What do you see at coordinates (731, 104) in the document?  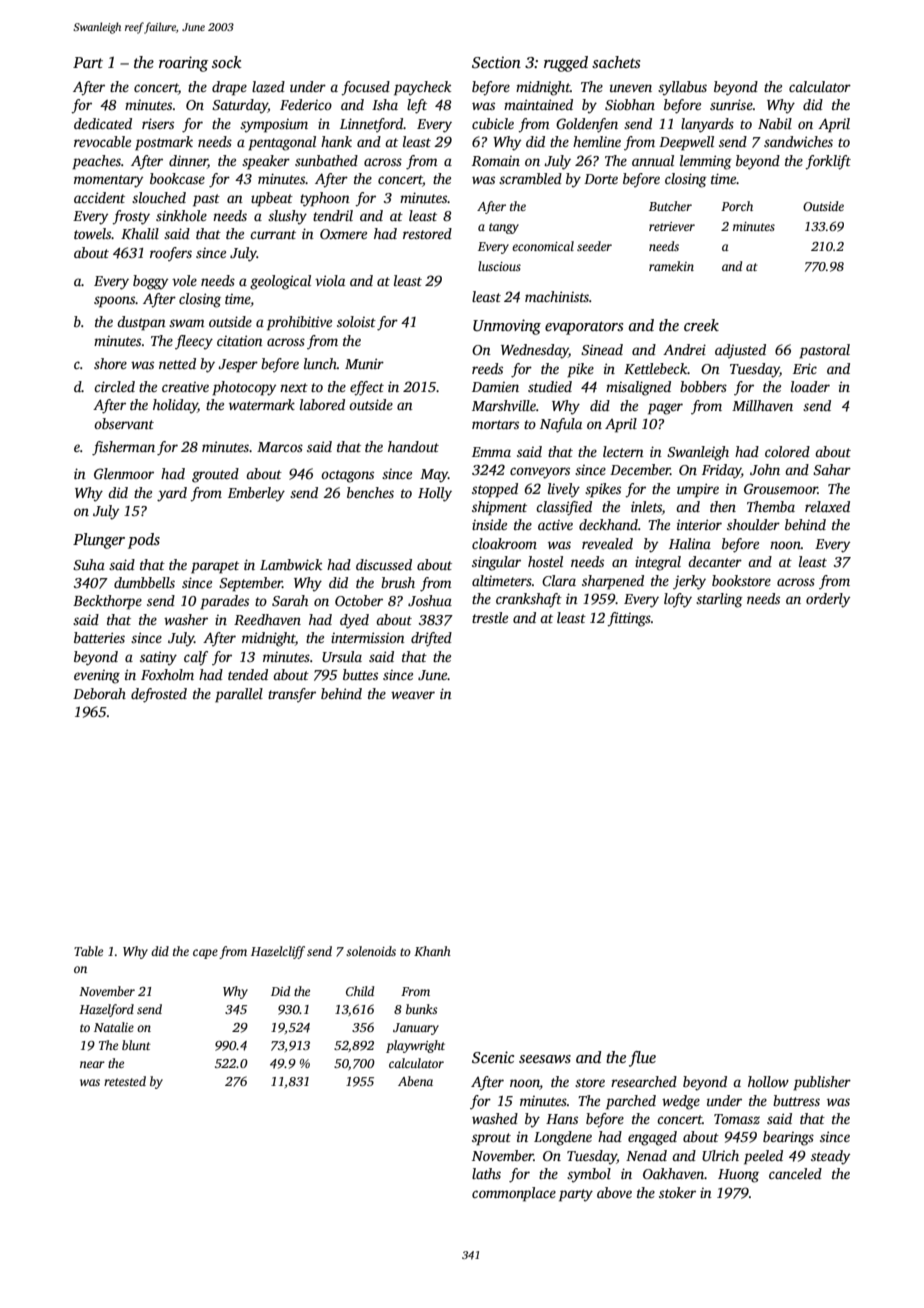 I see `sunrise` at bounding box center [731, 104].
